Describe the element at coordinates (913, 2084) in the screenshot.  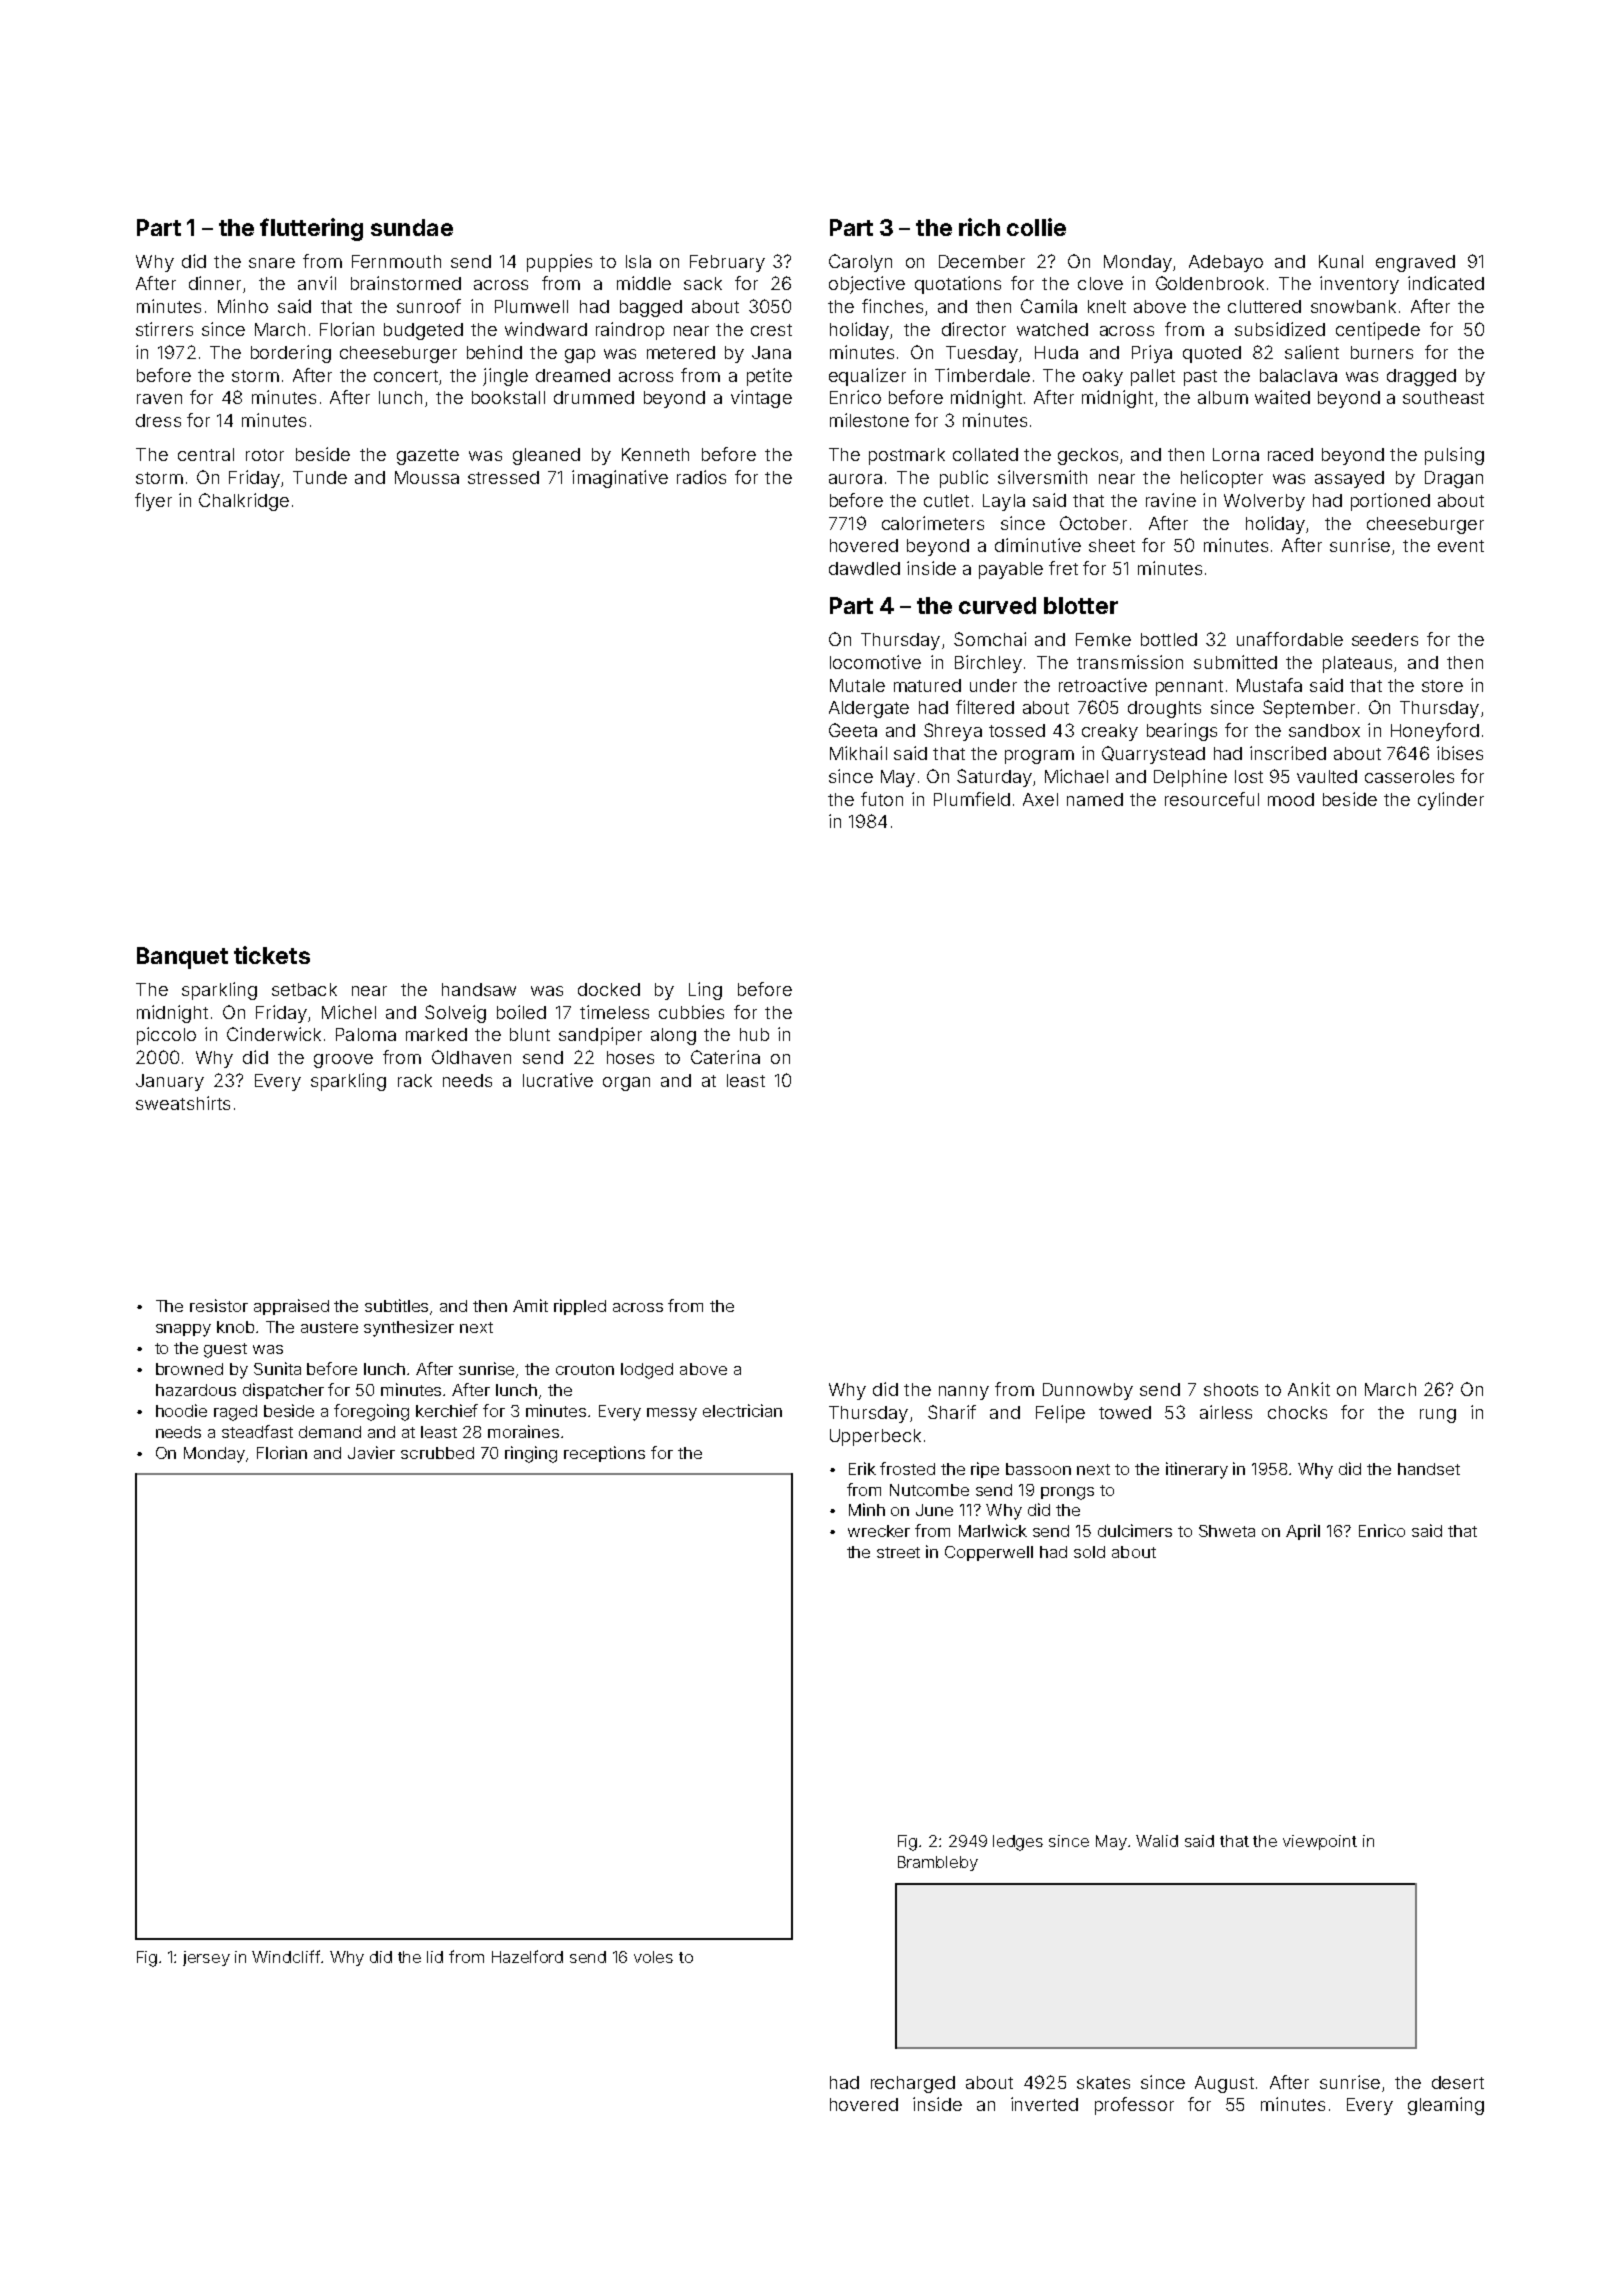
I see `recharged` at that location.
